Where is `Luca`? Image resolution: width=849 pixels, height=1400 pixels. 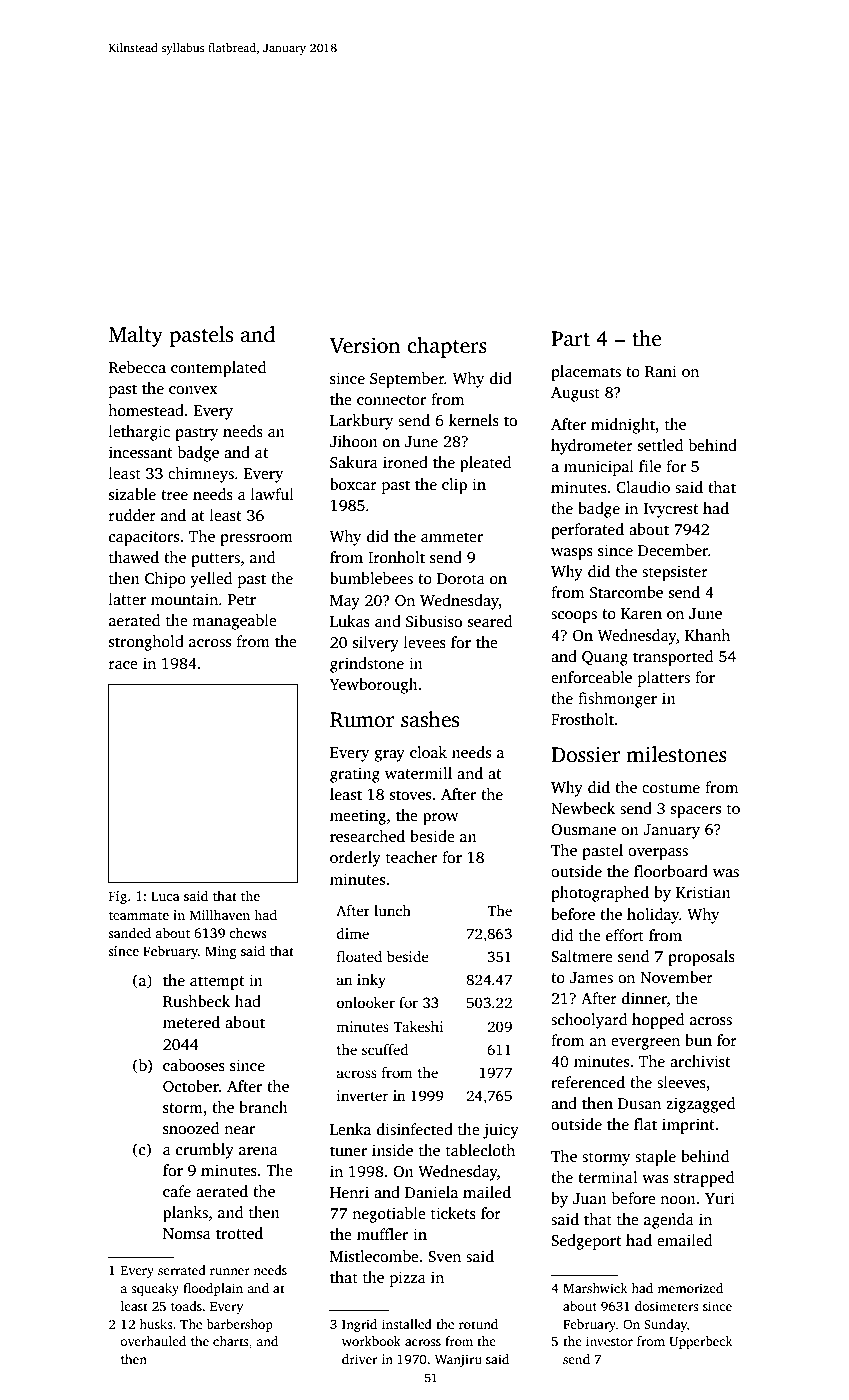 Luca is located at coordinates (165, 896).
